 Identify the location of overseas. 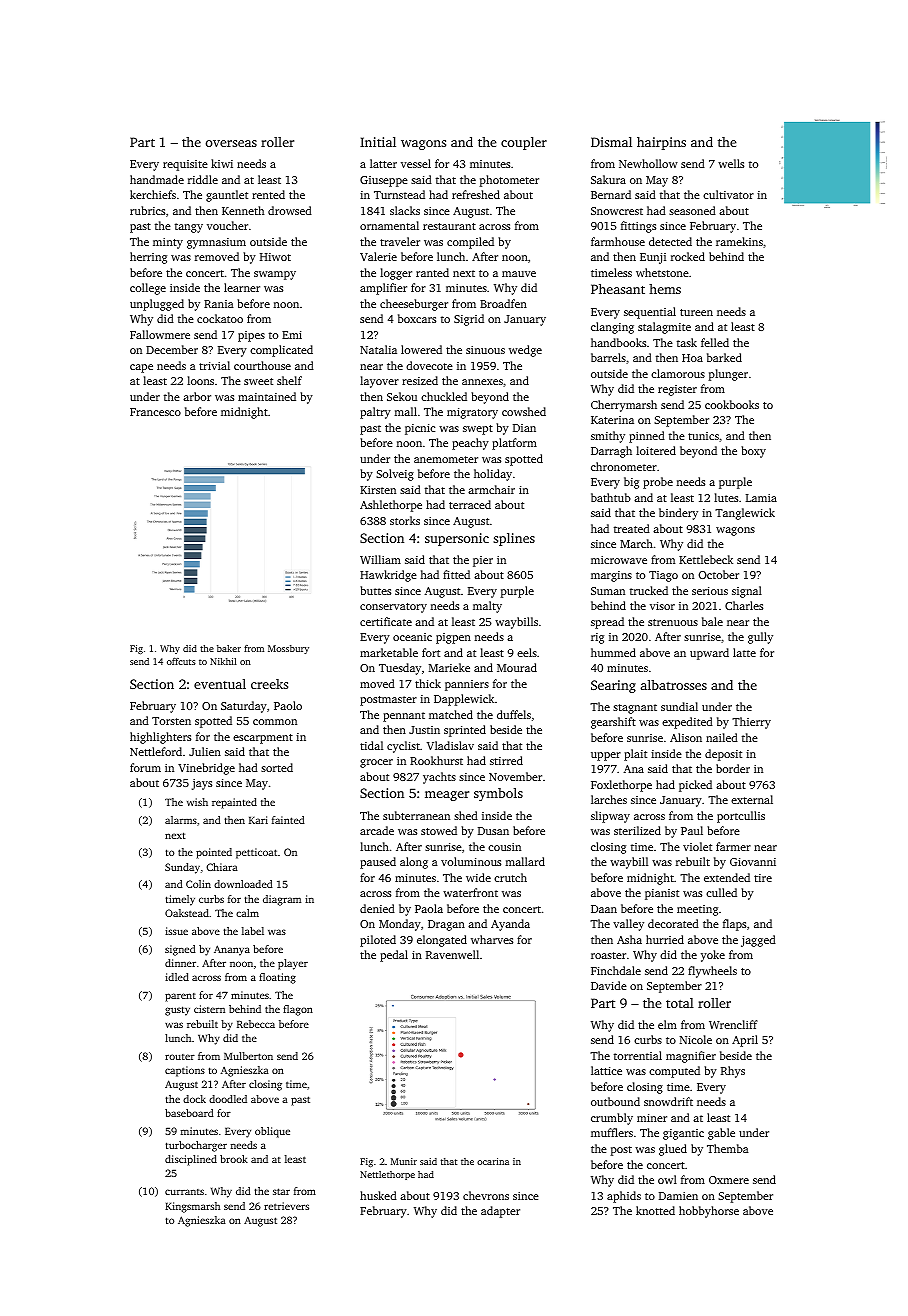
(231, 143).
